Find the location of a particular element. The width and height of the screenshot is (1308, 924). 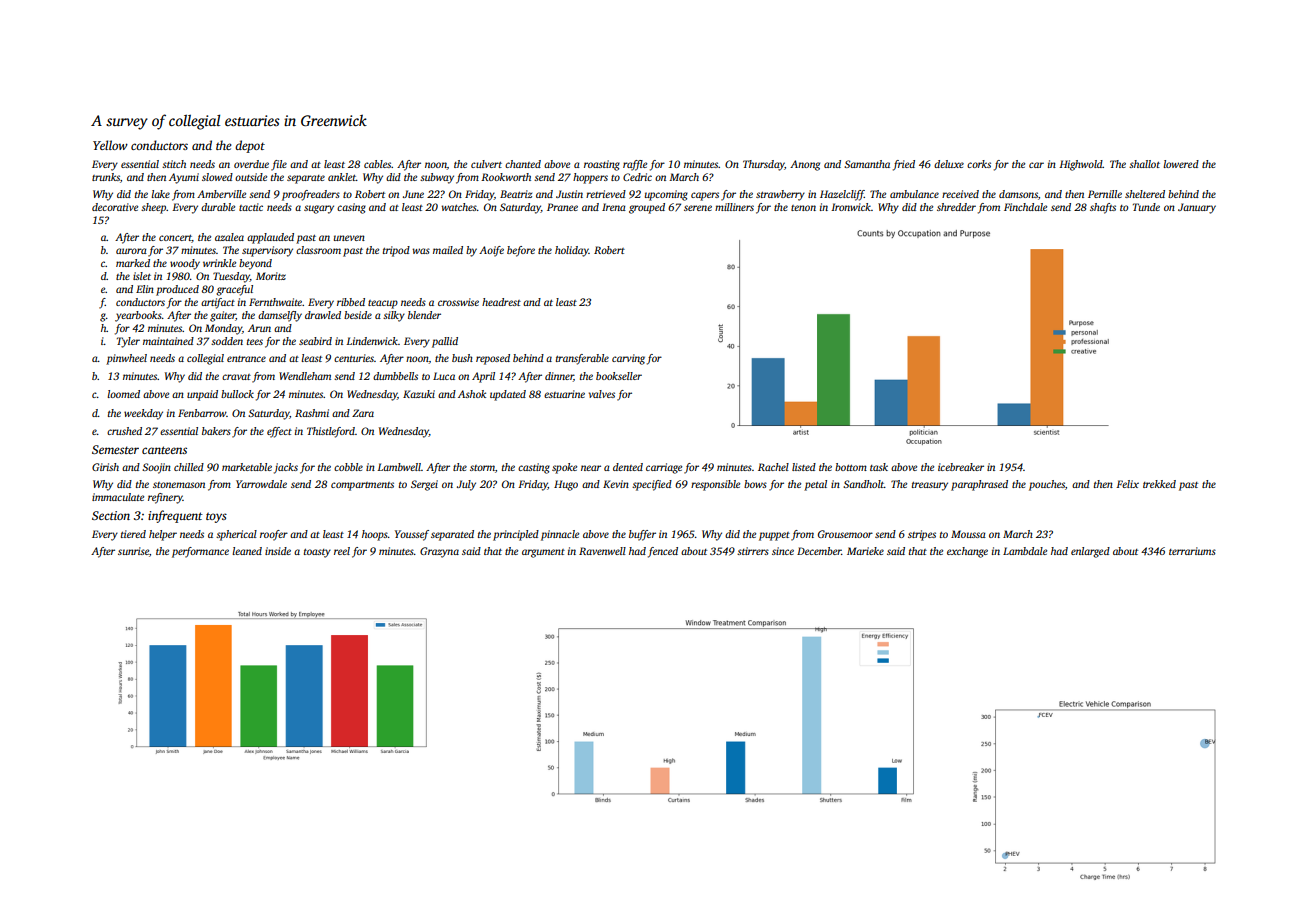

Yellow is located at coordinates (110, 145).
